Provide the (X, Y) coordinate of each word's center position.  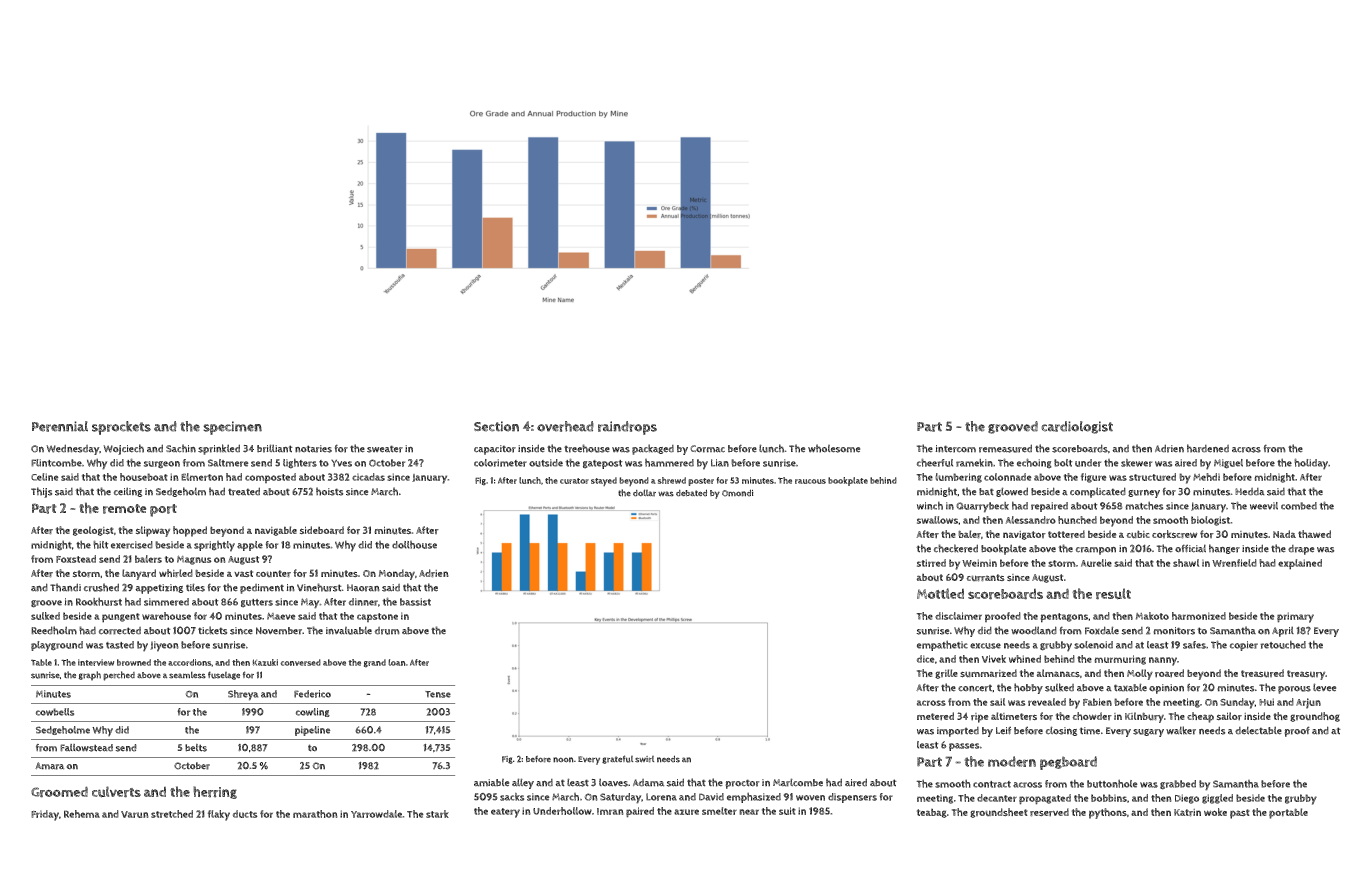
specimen (232, 428)
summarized (988, 673)
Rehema (82, 814)
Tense (438, 694)
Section (496, 426)
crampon (1096, 551)
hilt (101, 544)
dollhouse (414, 545)
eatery (505, 813)
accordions (189, 662)
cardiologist (1077, 427)
